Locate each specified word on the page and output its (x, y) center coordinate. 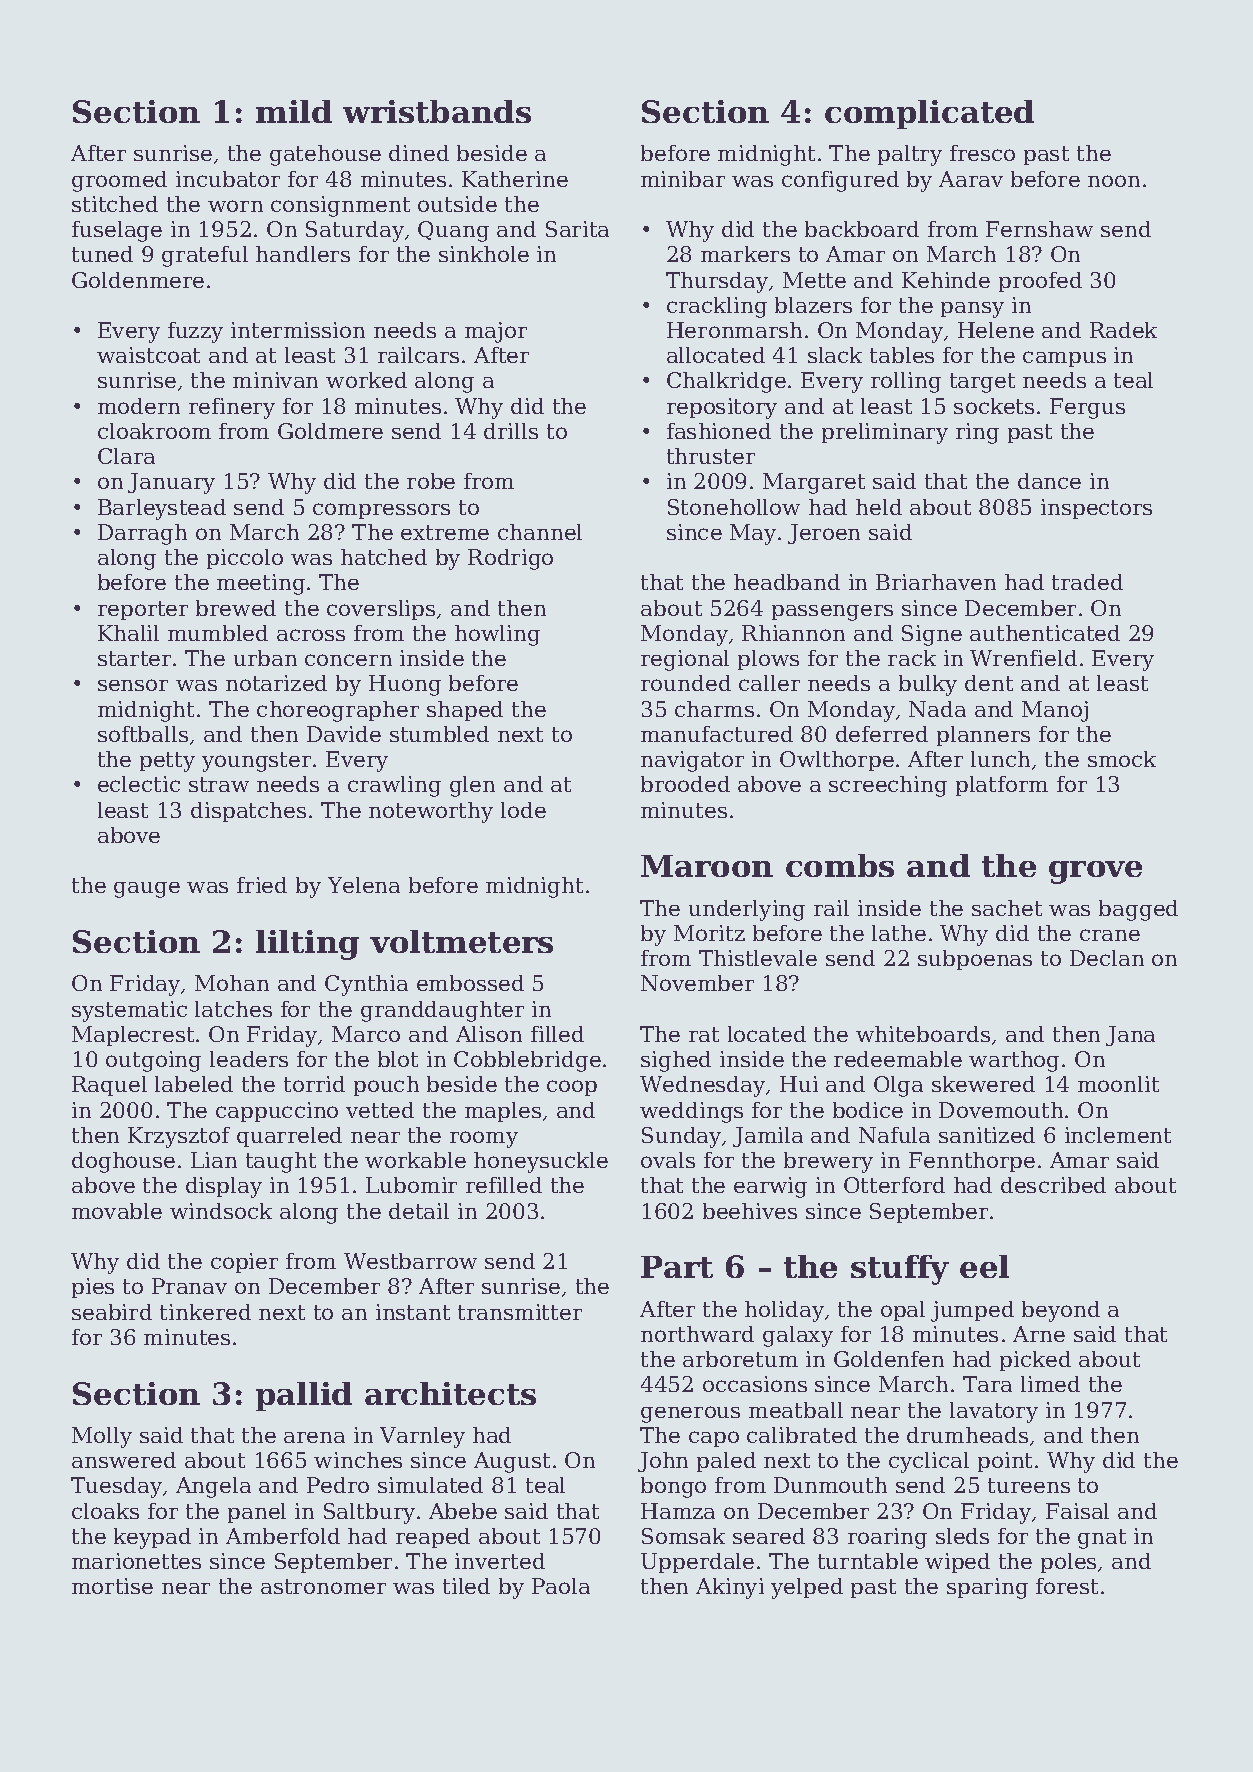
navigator (692, 761)
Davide (344, 734)
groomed (119, 181)
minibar (683, 179)
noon (1114, 181)
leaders (249, 1059)
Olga (898, 1086)
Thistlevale (758, 958)
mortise (112, 1586)
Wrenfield (1023, 658)
